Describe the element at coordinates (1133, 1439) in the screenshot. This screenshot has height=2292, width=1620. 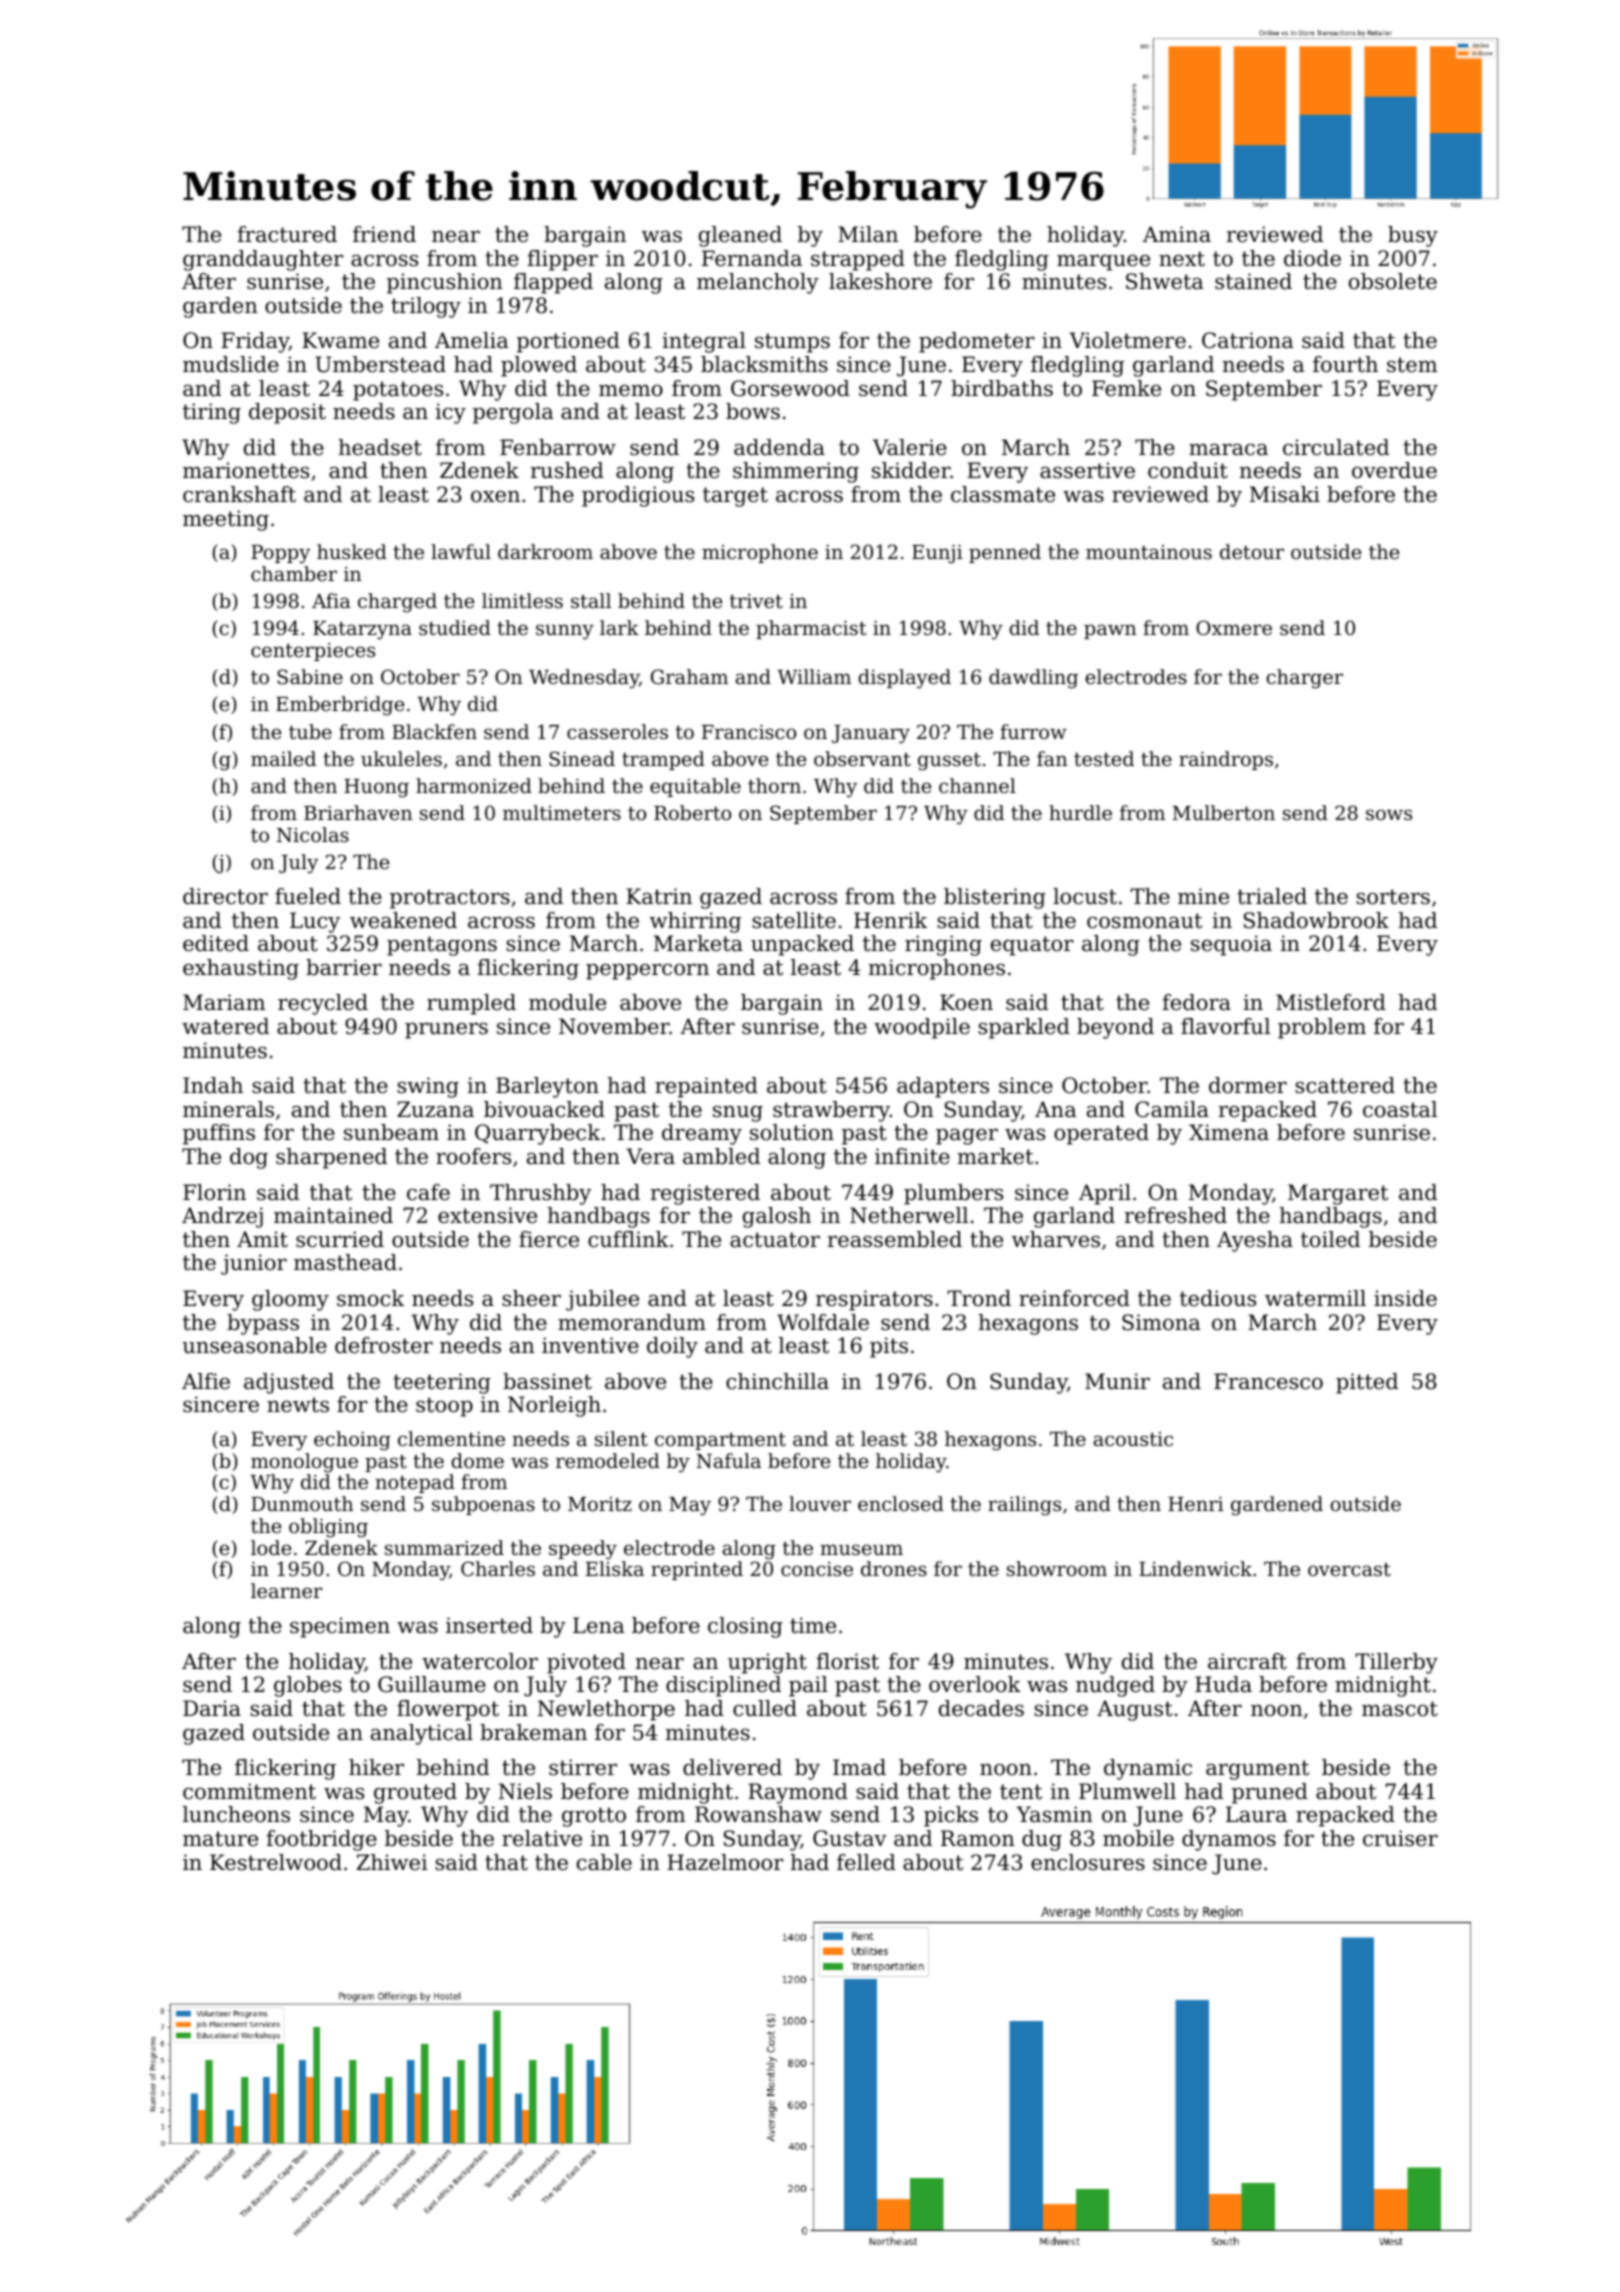
I see `acoustic` at that location.
